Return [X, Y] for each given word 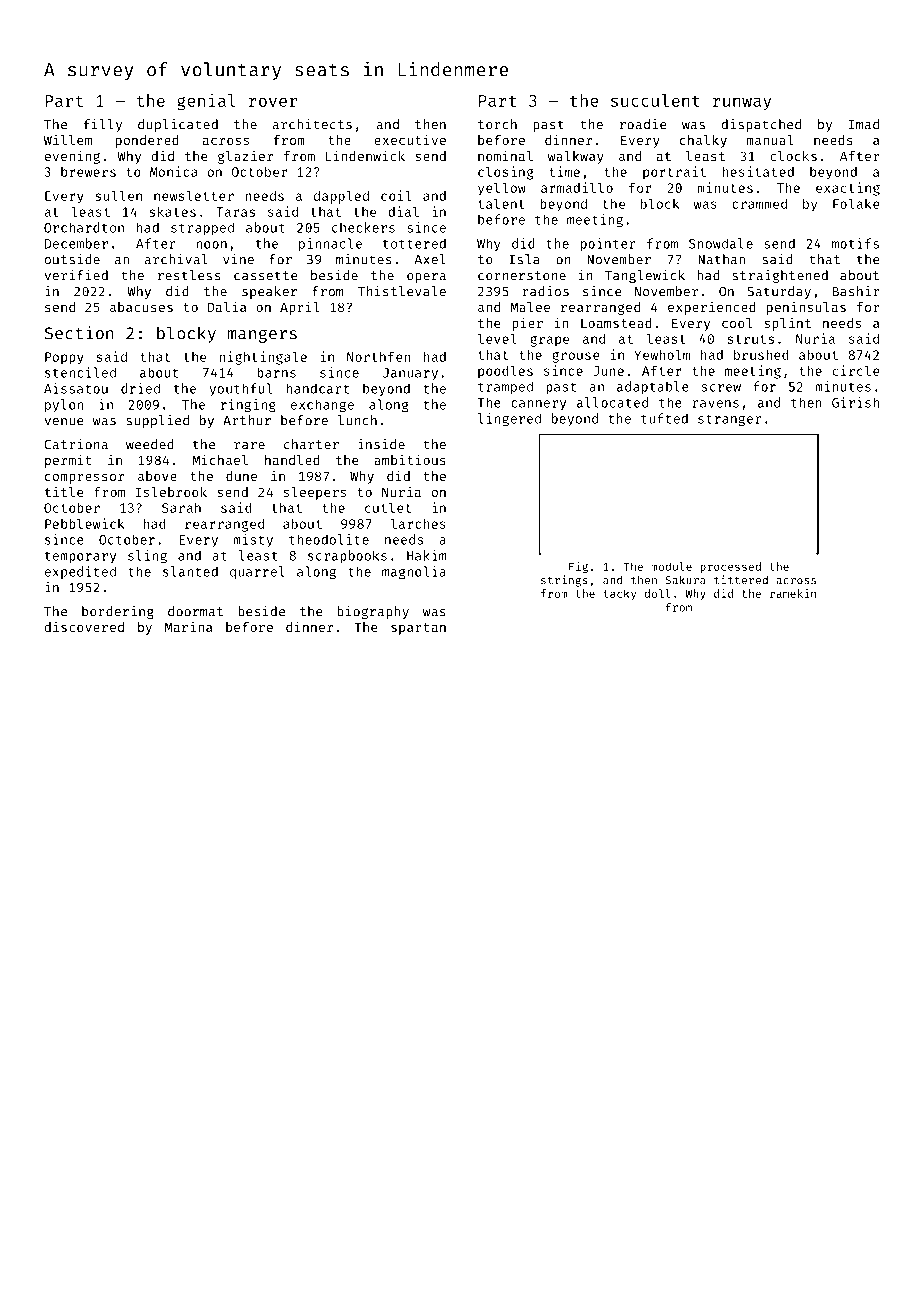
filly [103, 125]
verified [76, 275]
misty [253, 540]
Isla [524, 259]
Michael [220, 459]
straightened [780, 276]
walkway [576, 157]
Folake [856, 203]
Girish [855, 402]
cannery [538, 405]
